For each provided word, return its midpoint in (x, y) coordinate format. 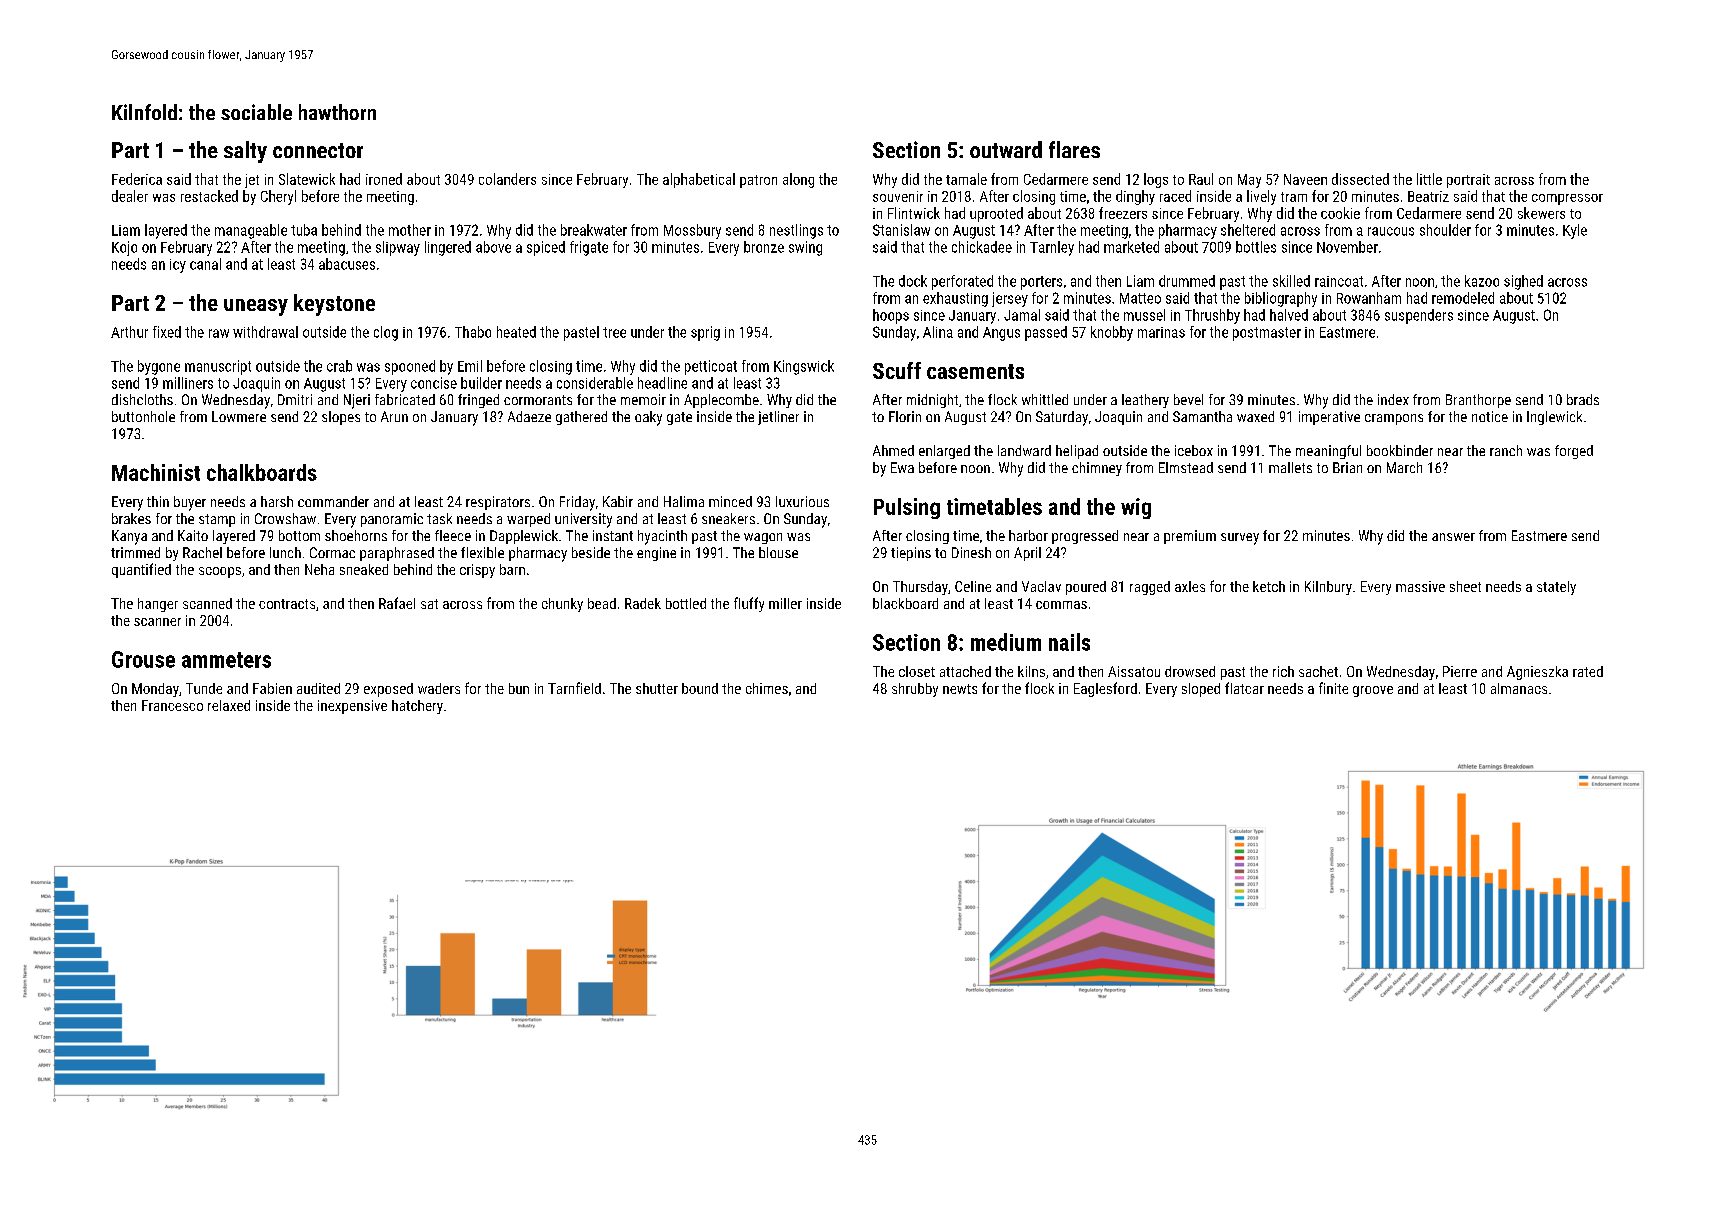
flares (1074, 149)
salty (245, 152)
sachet (1318, 671)
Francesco (172, 705)
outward (1006, 149)
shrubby (915, 690)
